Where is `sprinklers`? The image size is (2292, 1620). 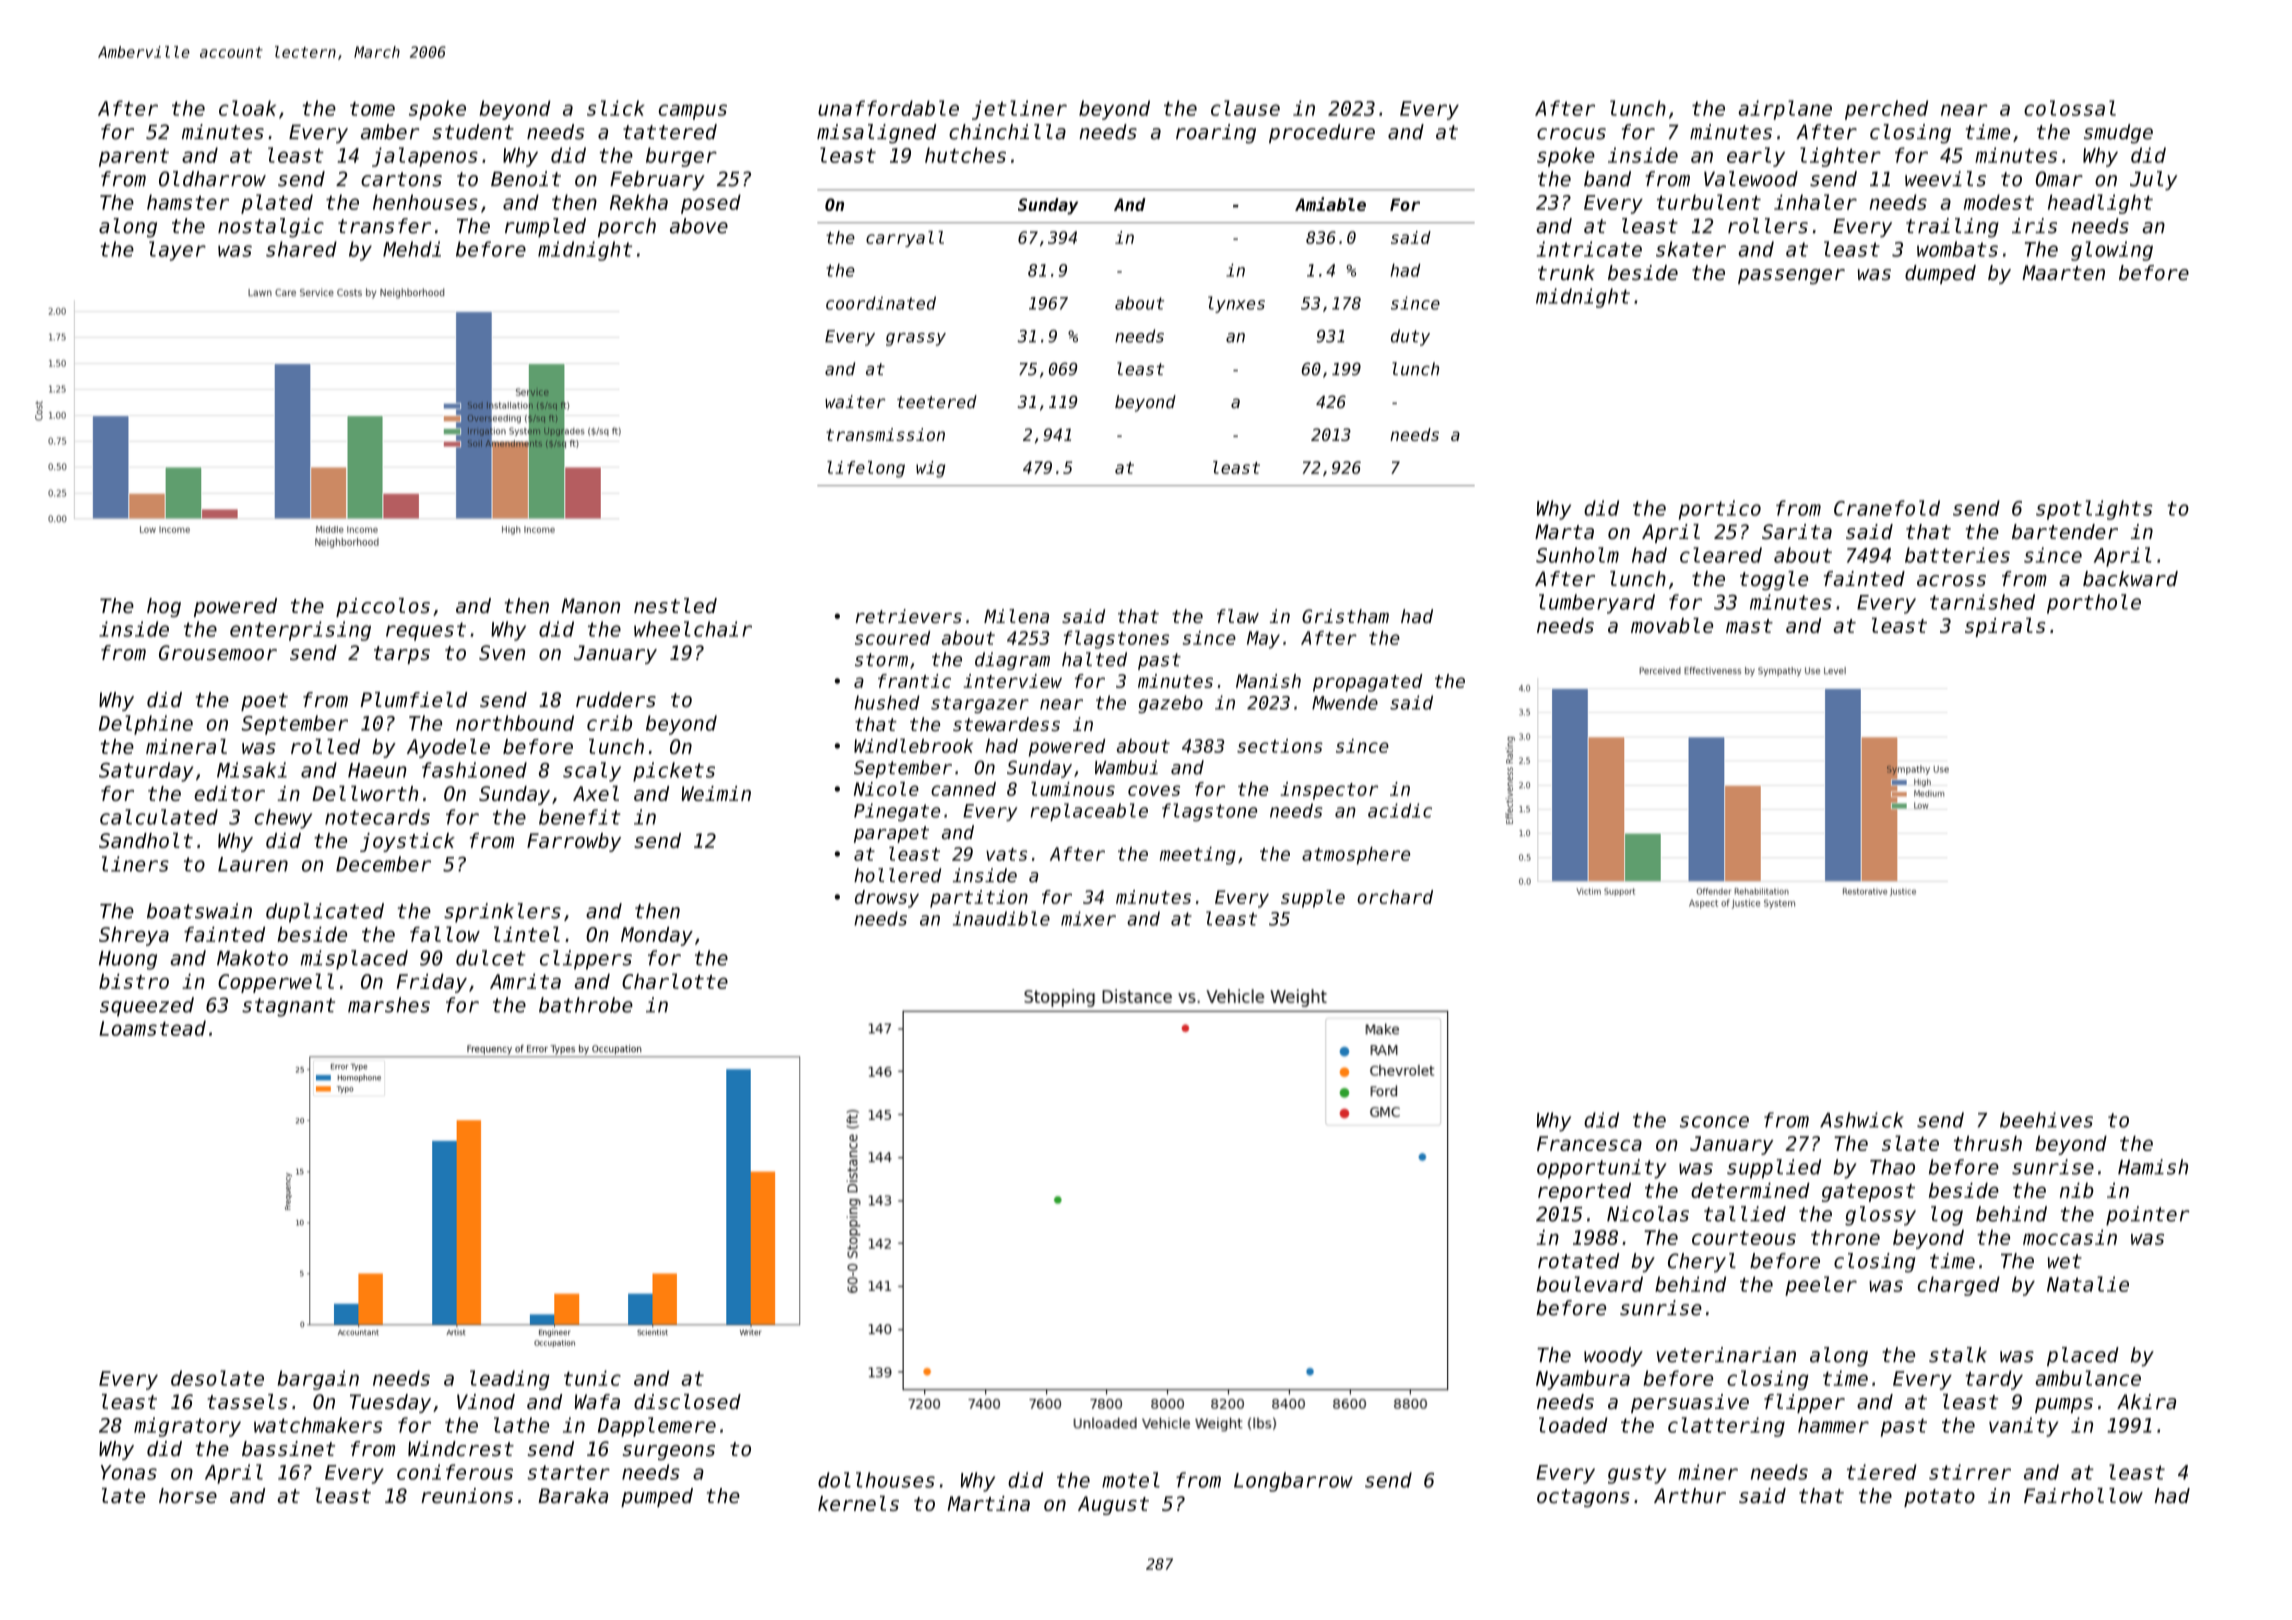 sprinklers is located at coordinates (502, 913).
